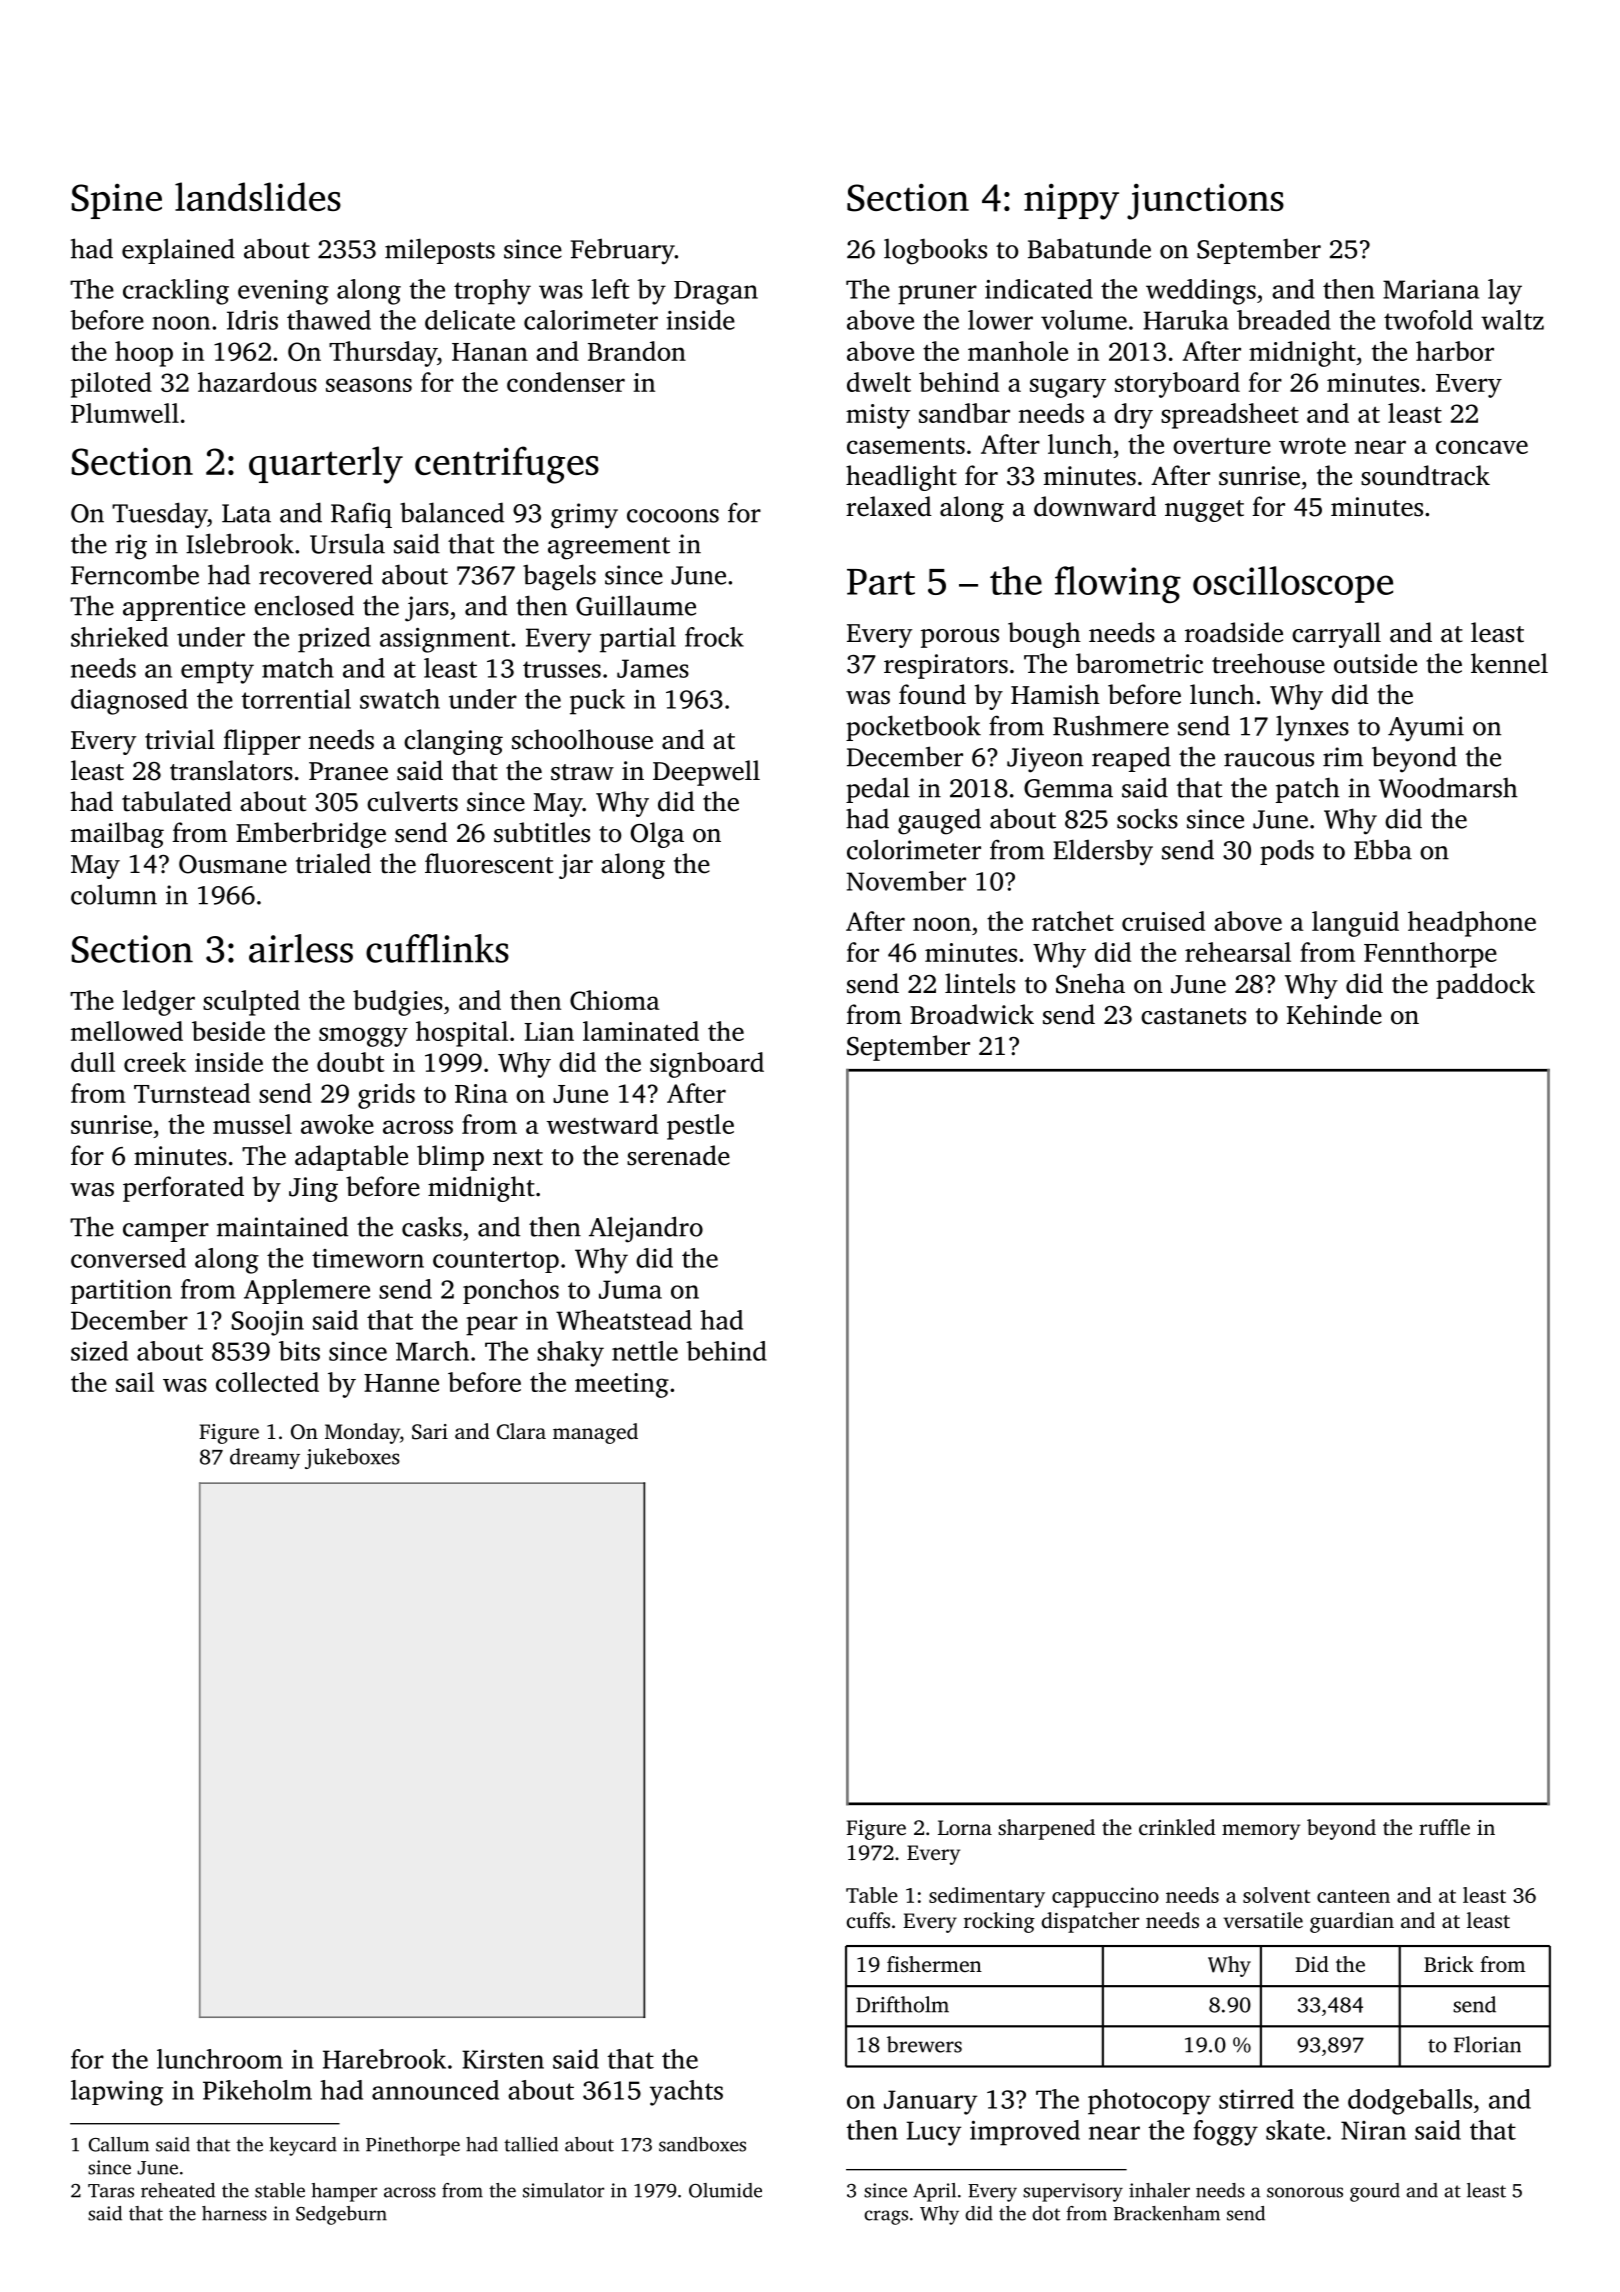 Image resolution: width=1620 pixels, height=2292 pixels. Describe the element at coordinates (595, 1433) in the image. I see `managed` at that location.
